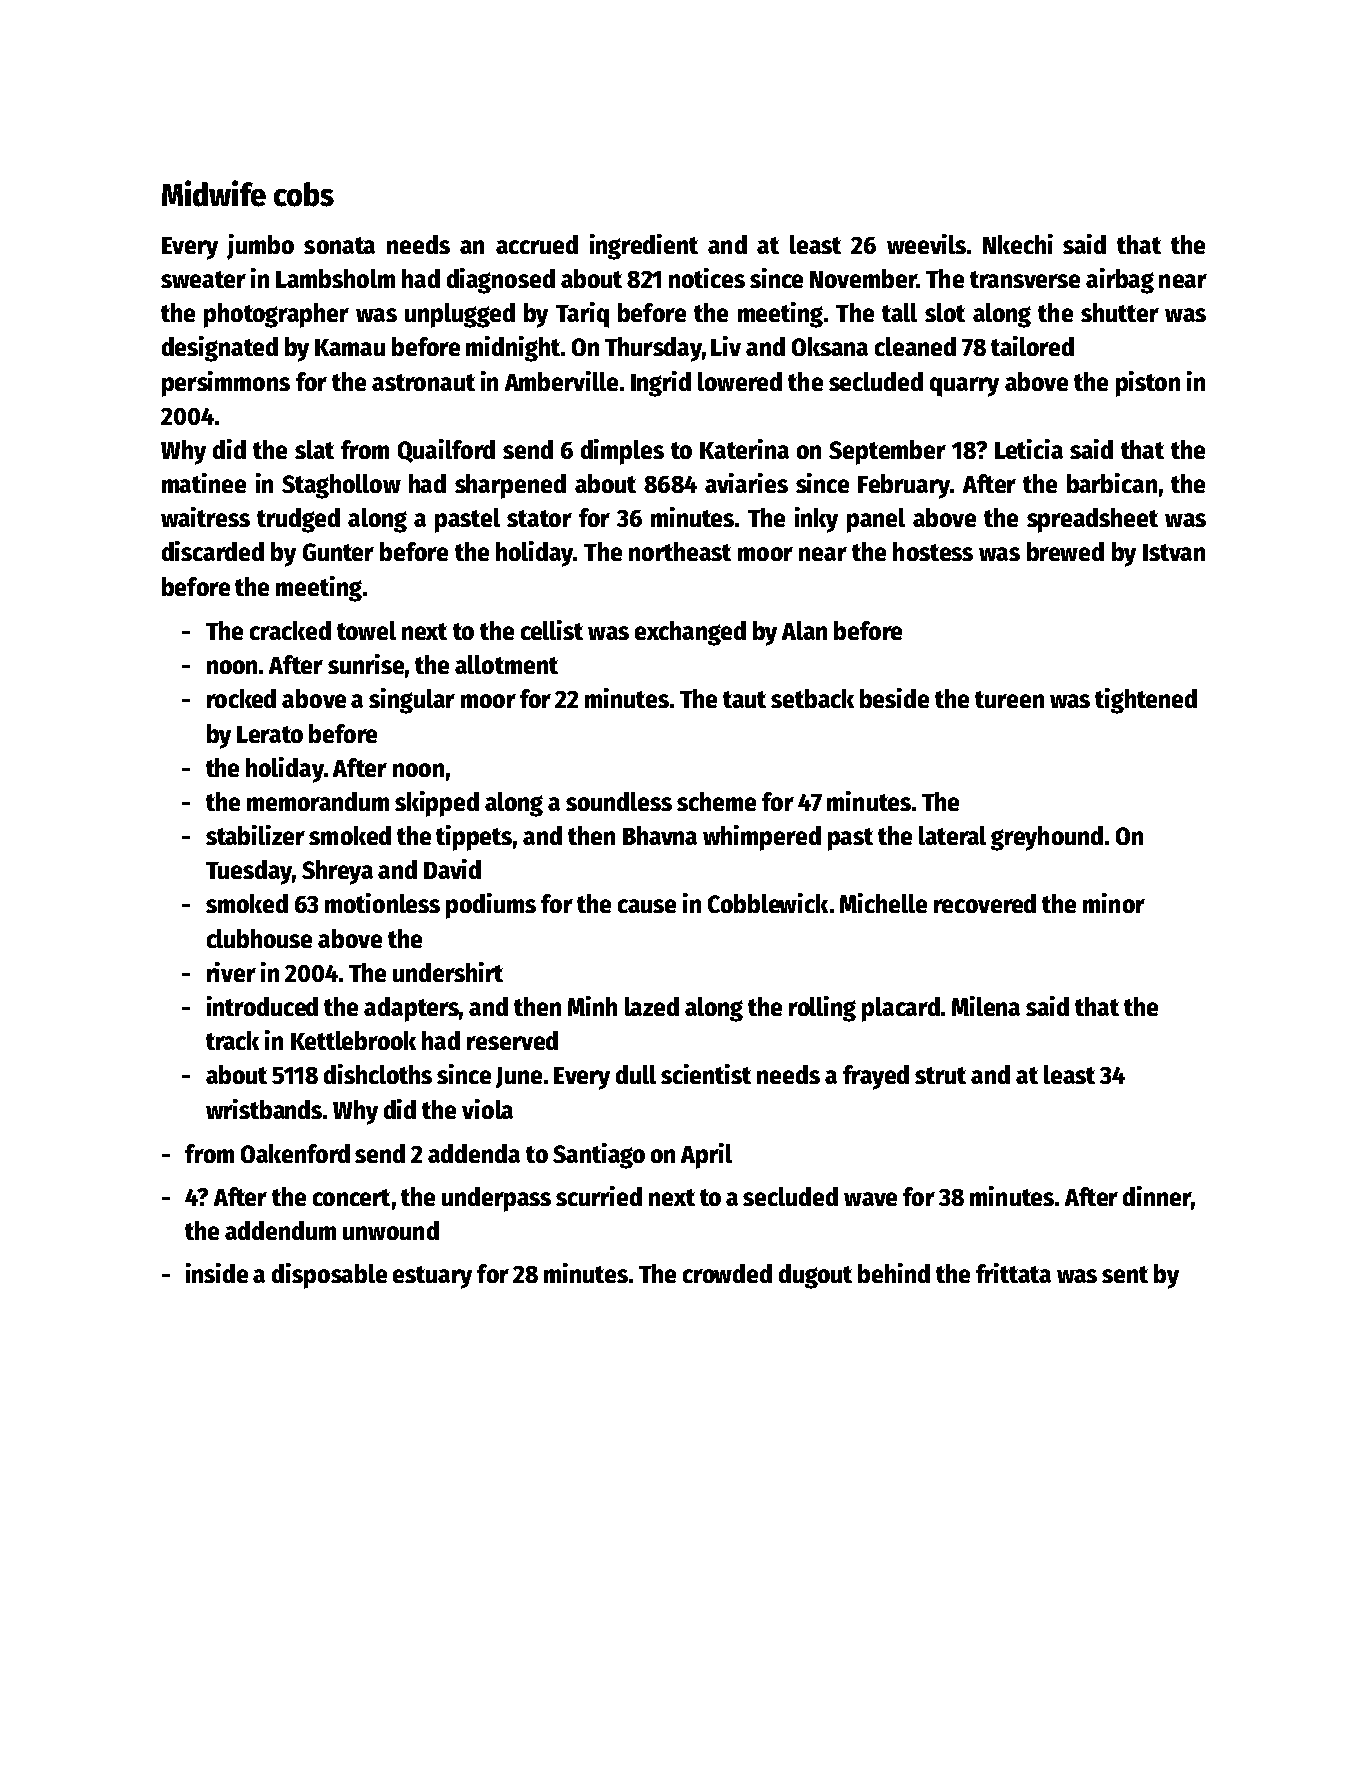 Image resolution: width=1367 pixels, height=1769 pixels. Describe the element at coordinates (926, 244) in the screenshot. I see `weevils` at that location.
